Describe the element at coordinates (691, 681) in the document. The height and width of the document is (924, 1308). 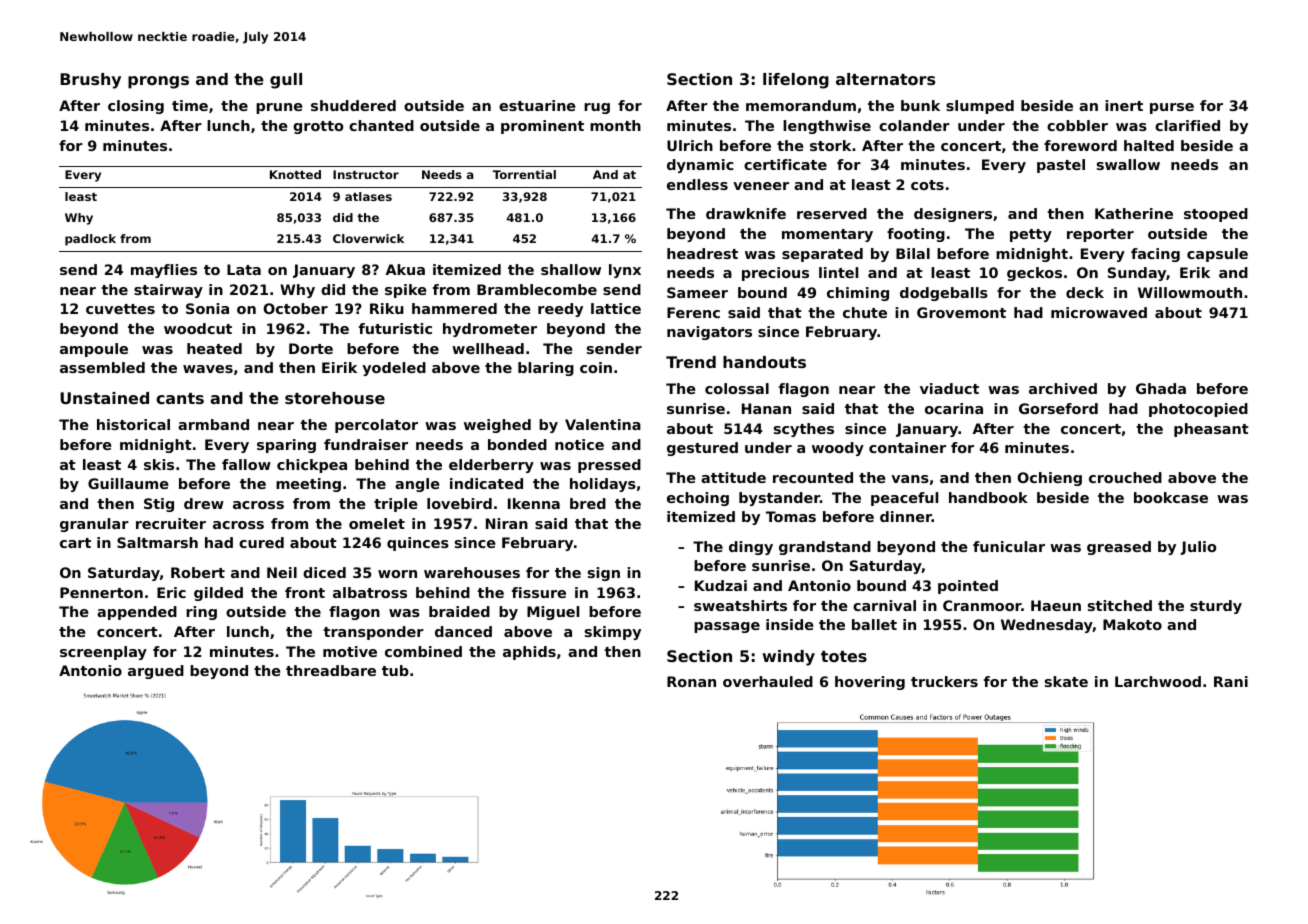
I see `Ronan` at that location.
